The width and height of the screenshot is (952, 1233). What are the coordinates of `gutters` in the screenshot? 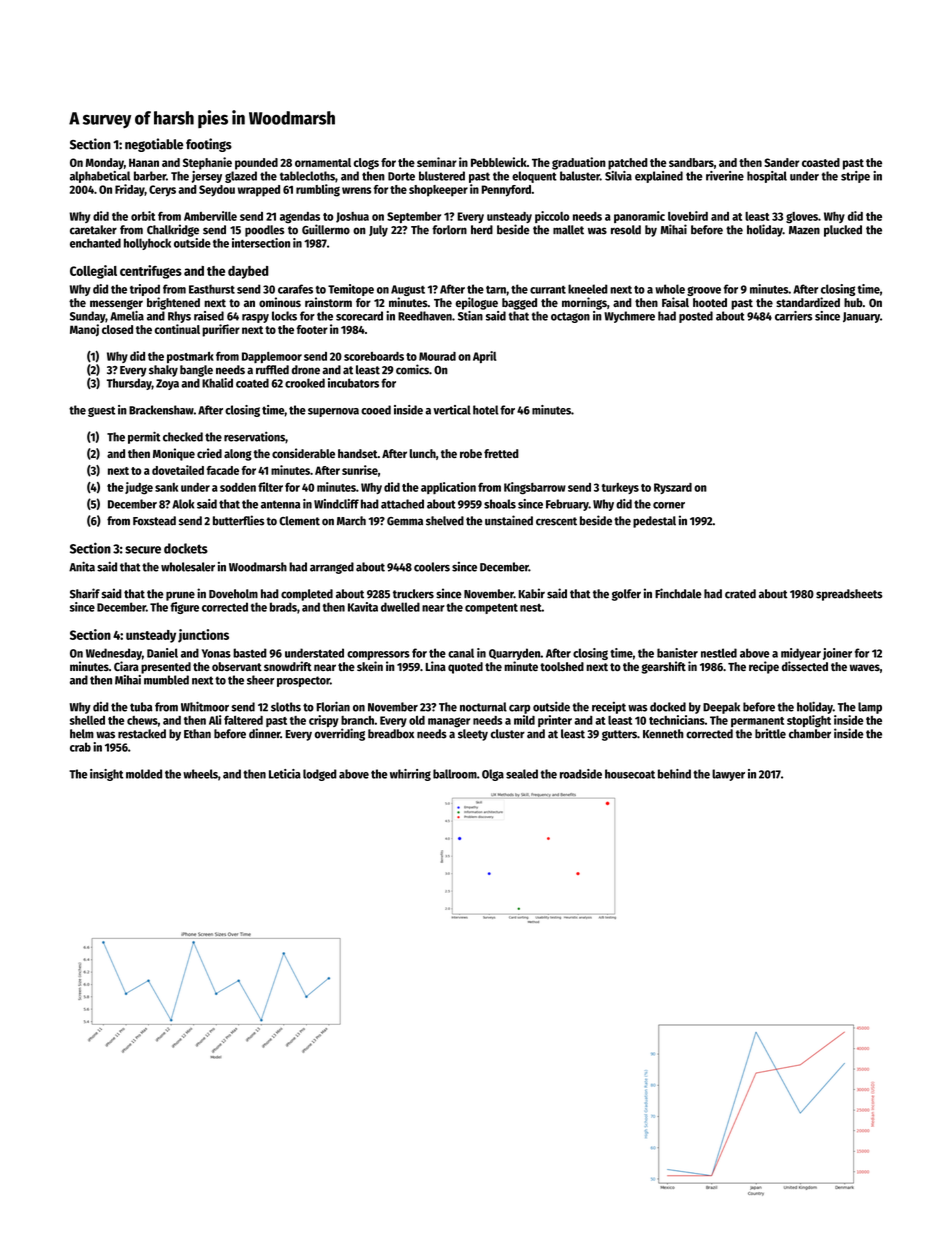 It's located at (619, 735).
